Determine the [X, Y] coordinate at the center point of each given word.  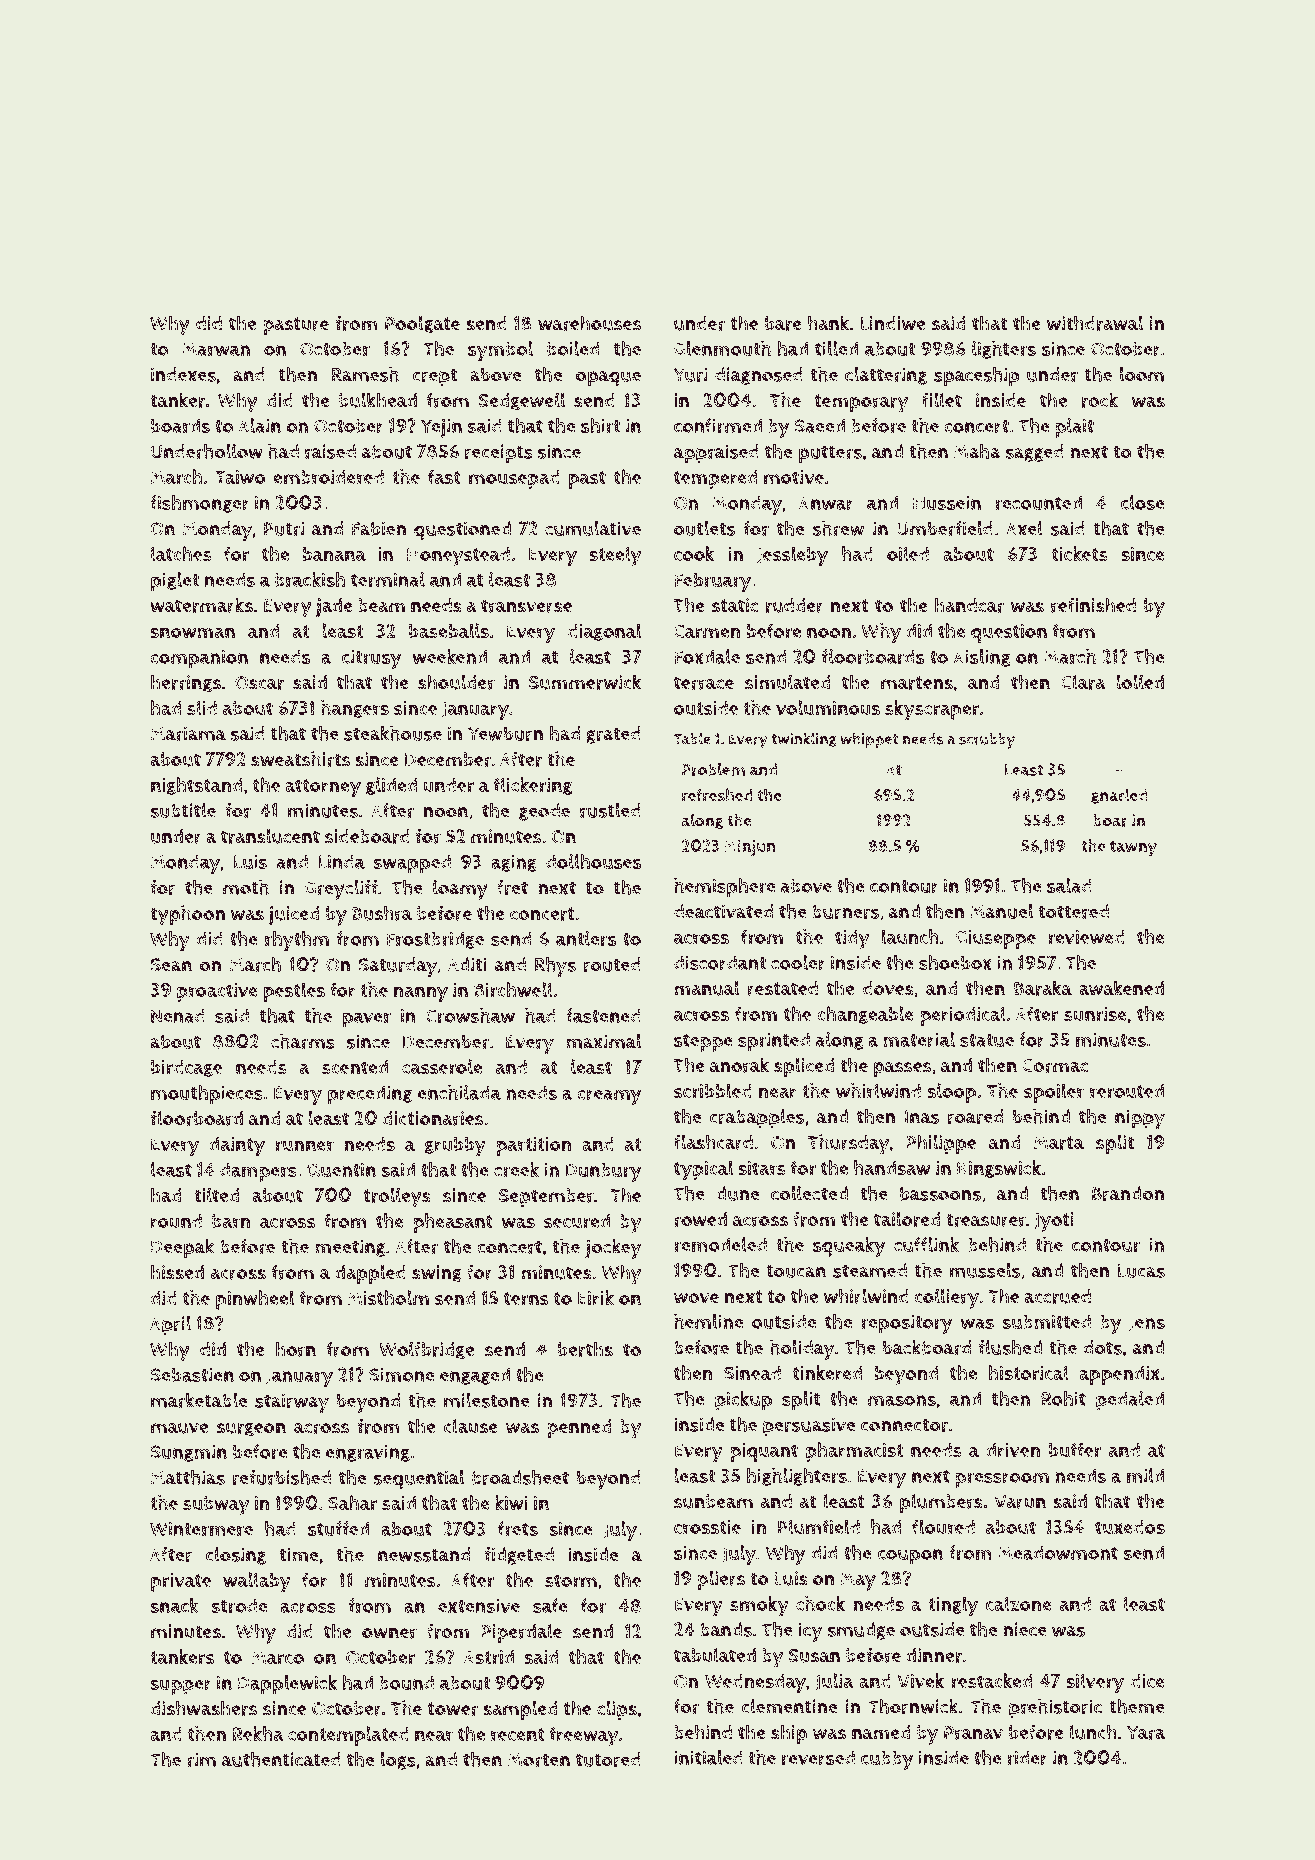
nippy [1140, 1119]
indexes [183, 374]
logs [398, 1761]
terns [526, 1299]
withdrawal [1095, 323]
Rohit [1063, 1398]
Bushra [382, 913]
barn [231, 1221]
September [546, 1197]
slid [202, 707]
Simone [401, 1374]
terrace [704, 683]
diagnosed [759, 376]
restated [783, 988]
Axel [1024, 528]
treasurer [986, 1220]
